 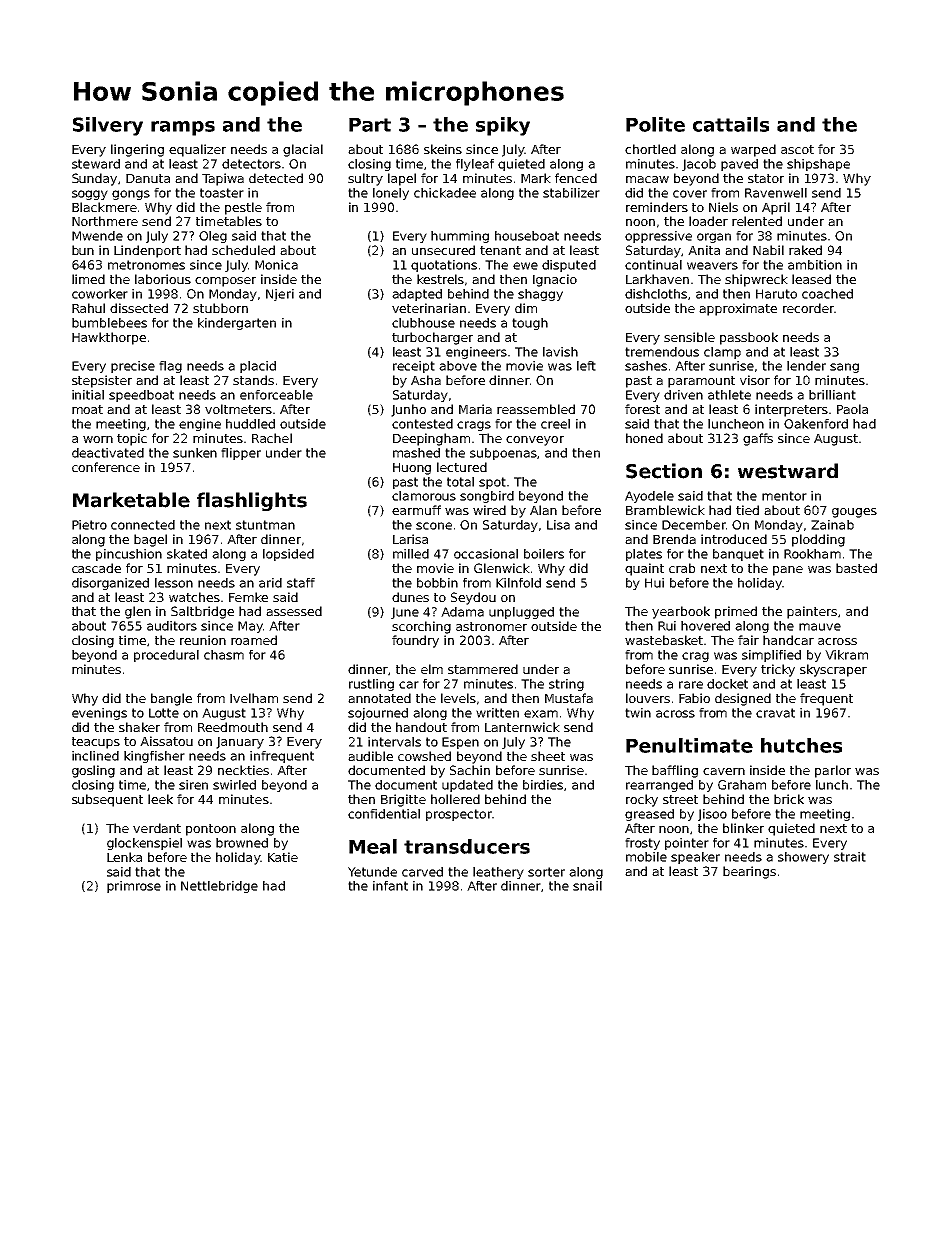 What do you see at coordinates (416, 453) in the screenshot?
I see `mashed` at bounding box center [416, 453].
